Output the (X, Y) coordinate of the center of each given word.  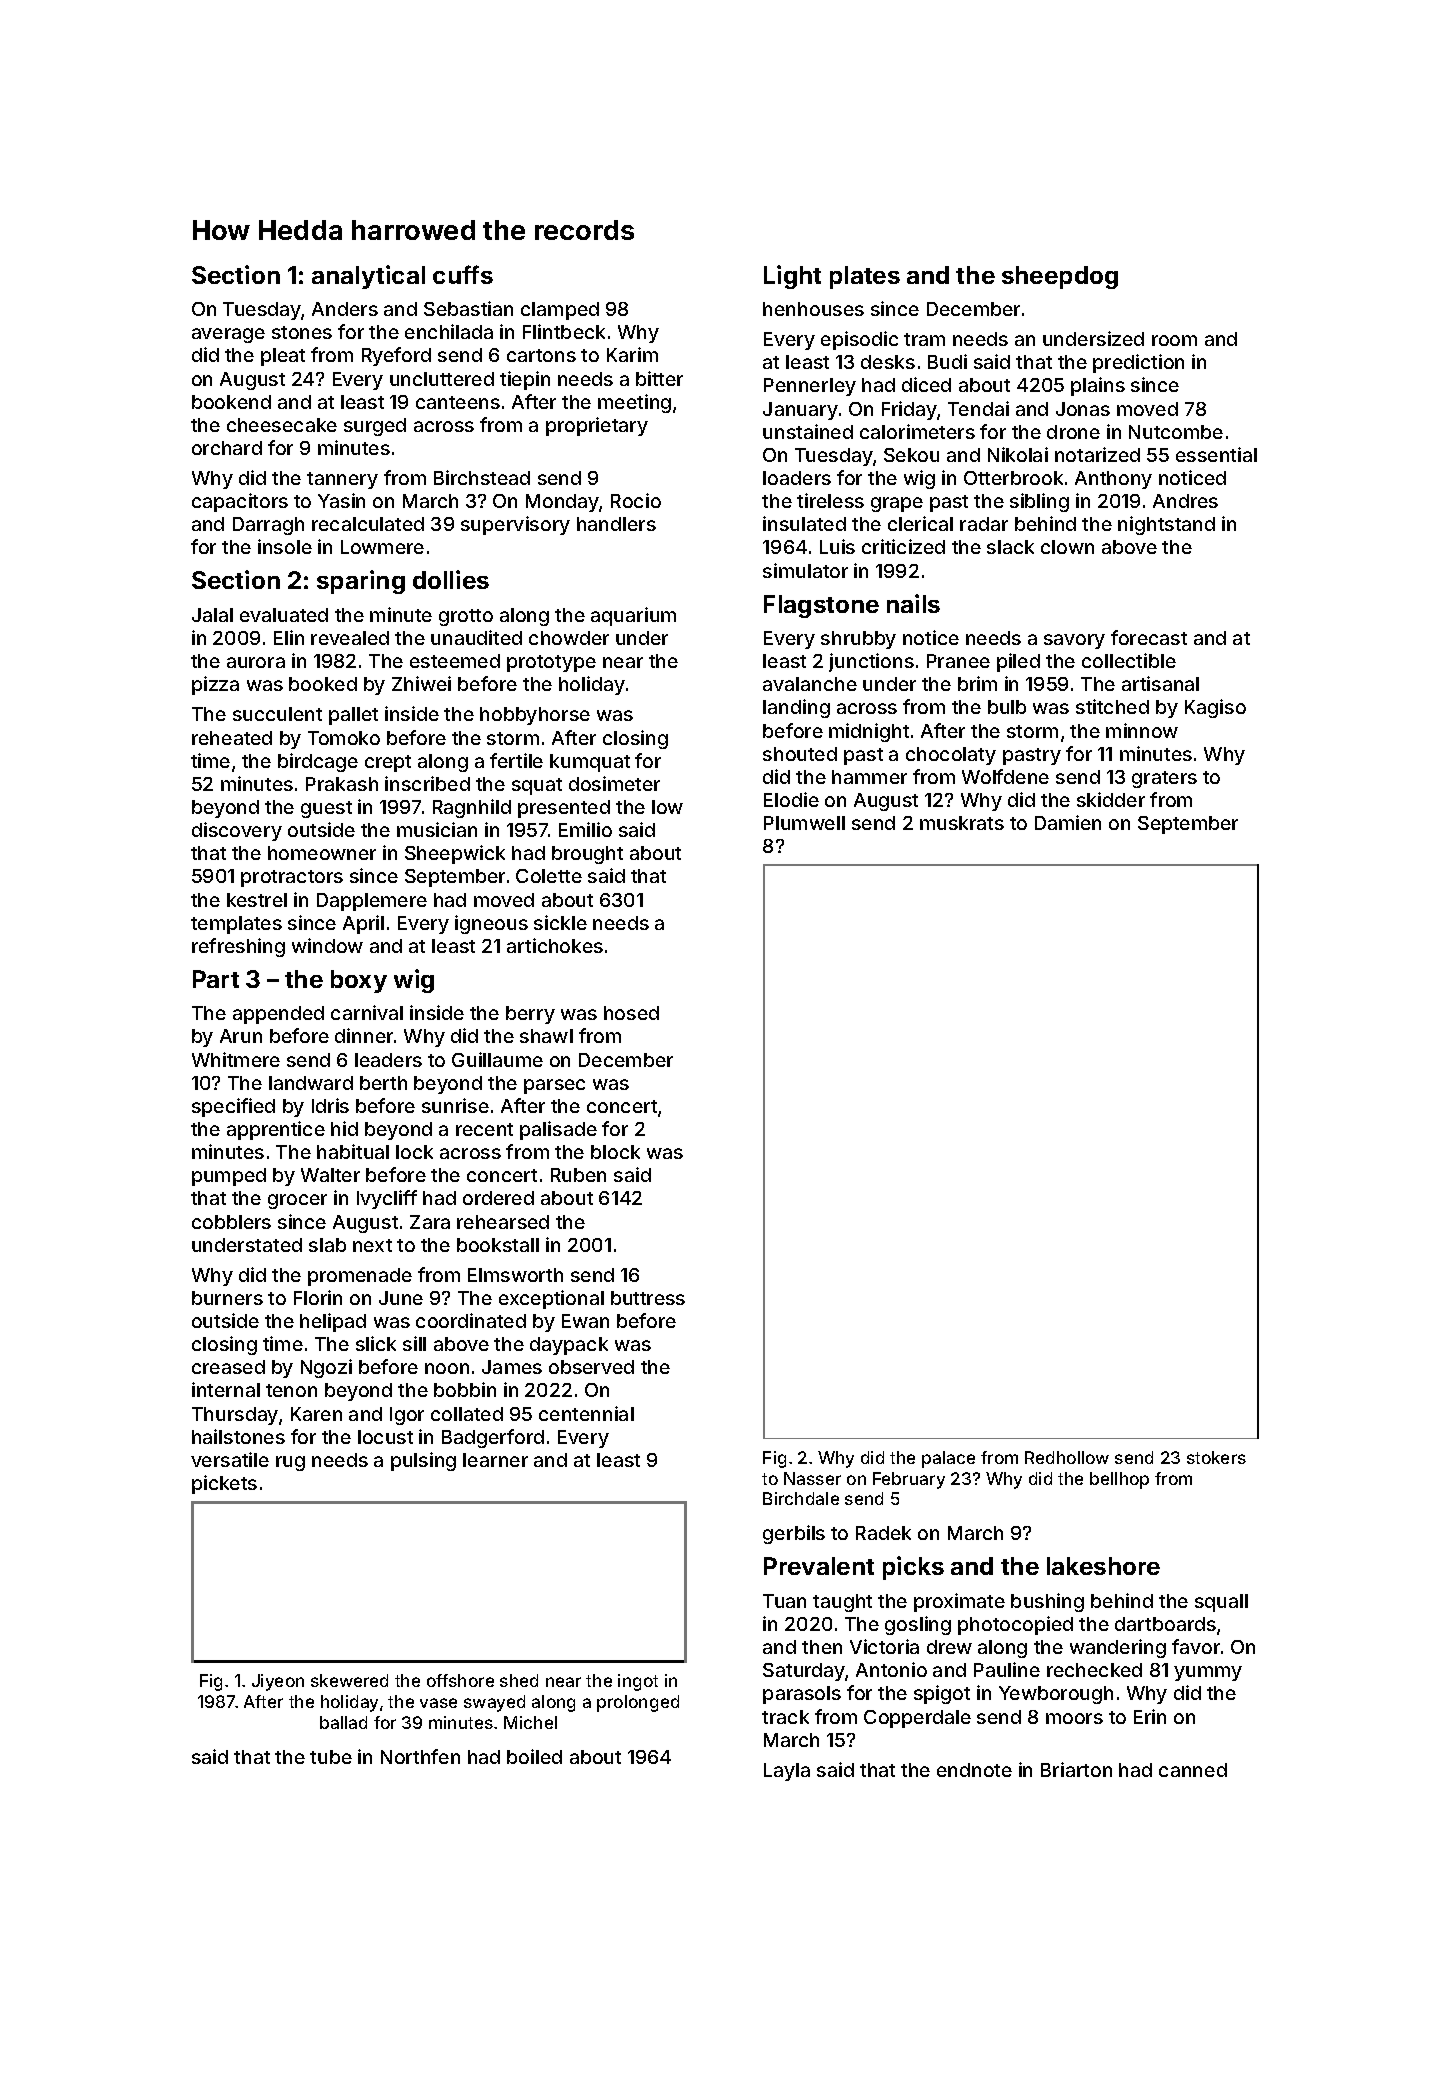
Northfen (420, 1756)
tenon (291, 1390)
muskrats (962, 823)
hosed (631, 1013)
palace (948, 1459)
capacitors (240, 502)
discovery (237, 831)
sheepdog (1060, 277)
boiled (534, 1756)
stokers (1216, 1457)
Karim (632, 354)
